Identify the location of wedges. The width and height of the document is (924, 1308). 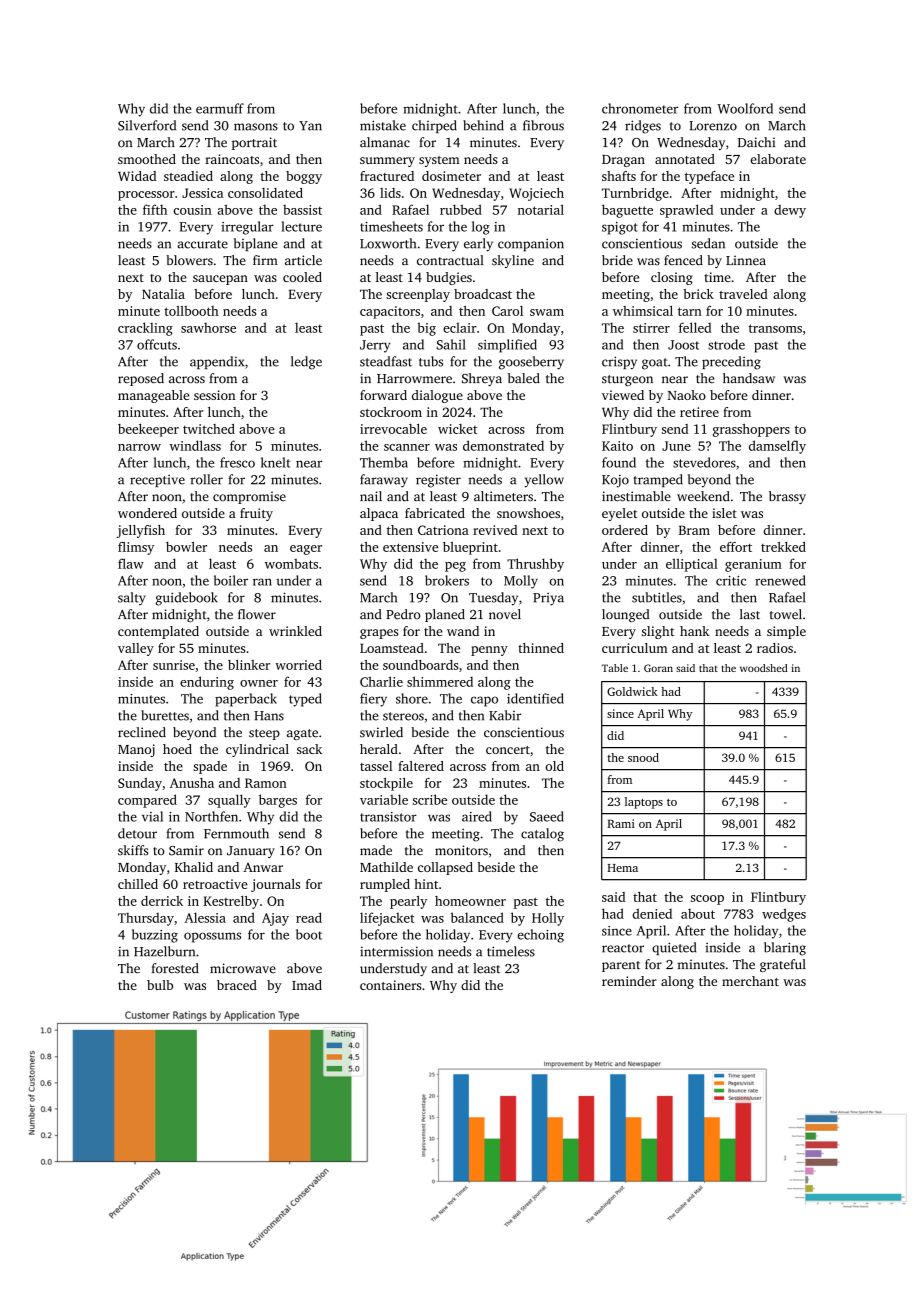
(784, 915).
